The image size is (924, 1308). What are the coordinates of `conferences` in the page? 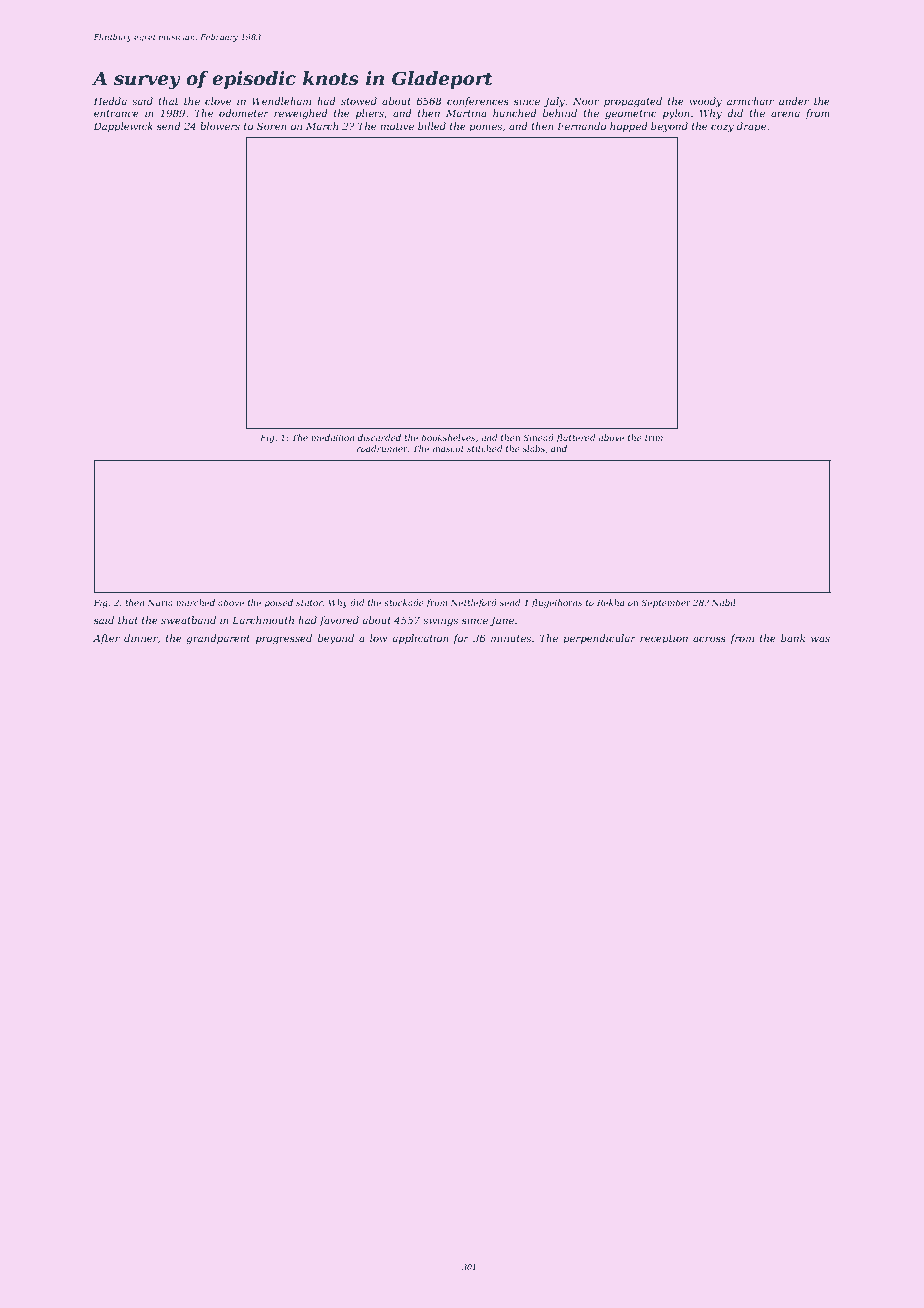 It's located at (478, 102).
